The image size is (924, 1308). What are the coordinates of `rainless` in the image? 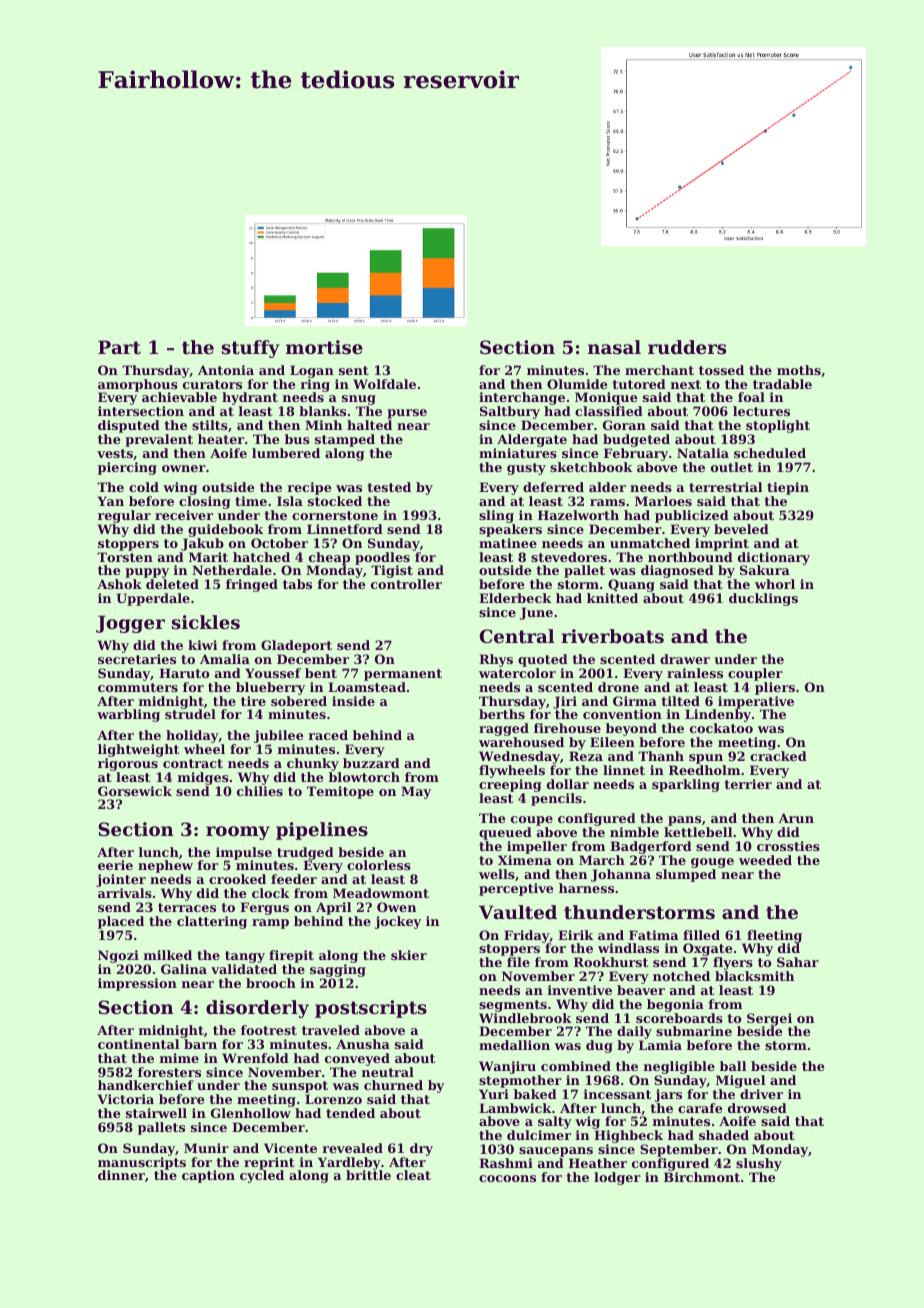 It's located at (695, 673).
